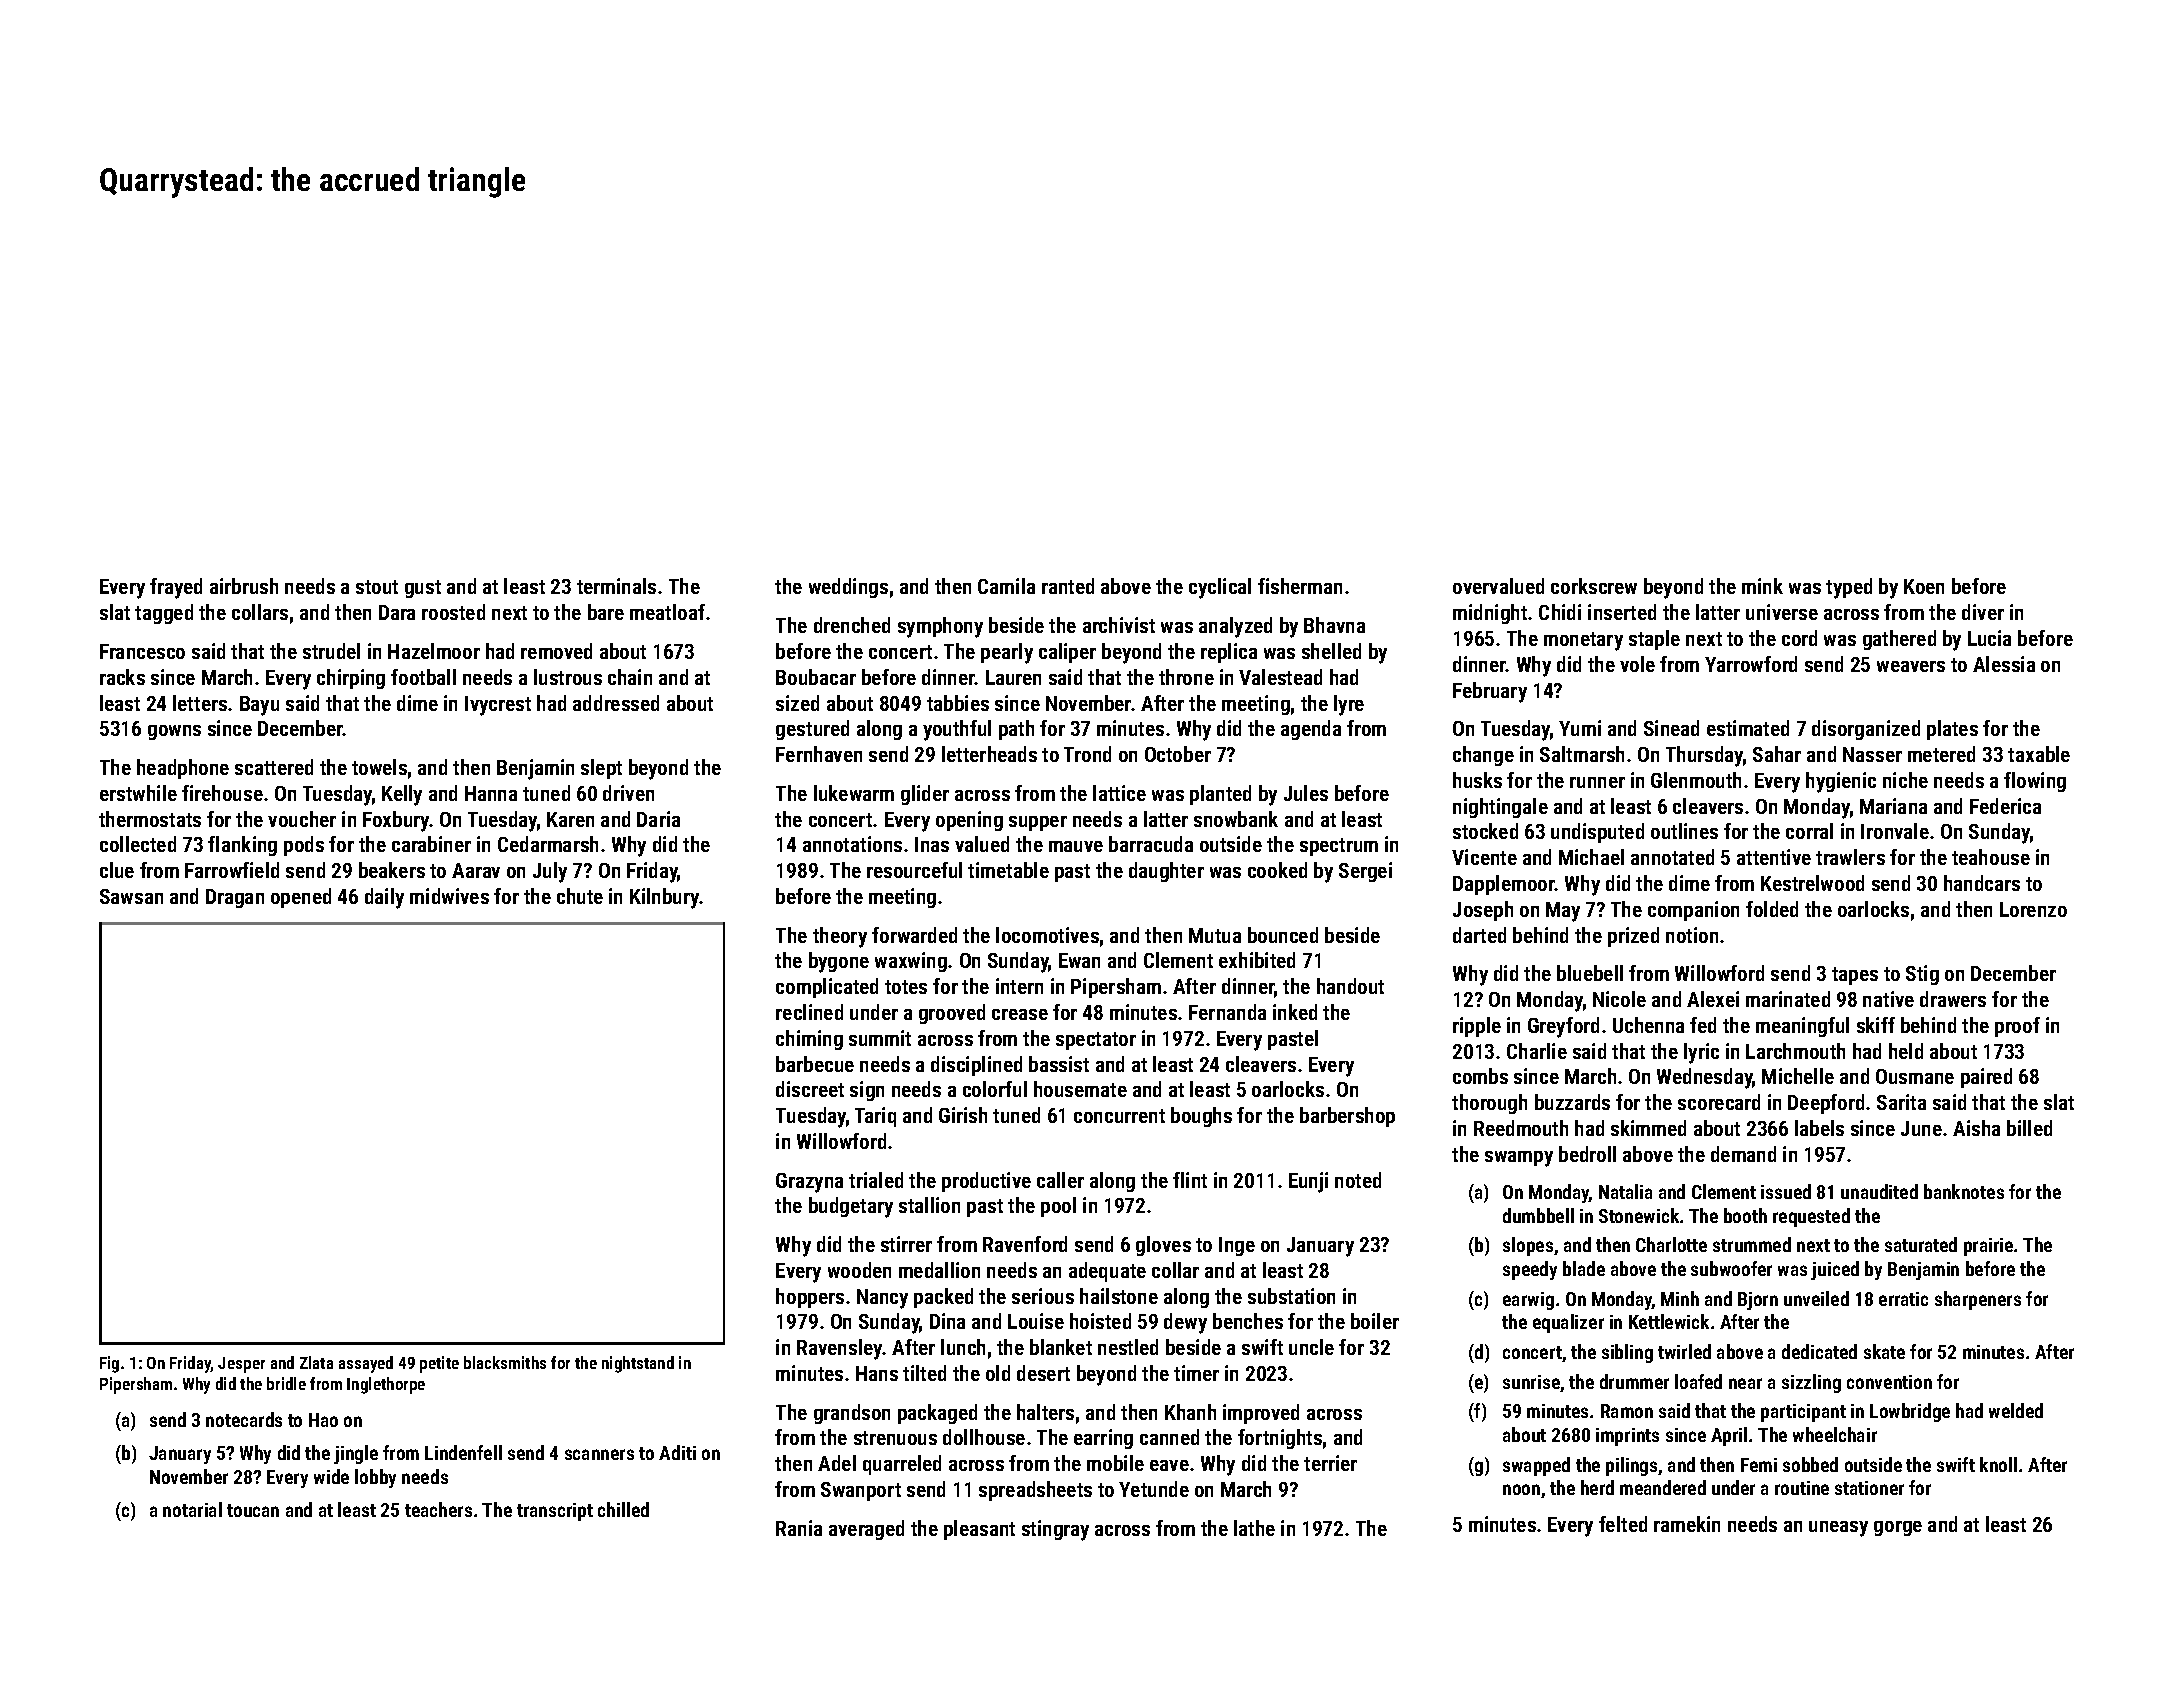 This image has height=1683, width=2178. I want to click on wooden, so click(859, 1270).
